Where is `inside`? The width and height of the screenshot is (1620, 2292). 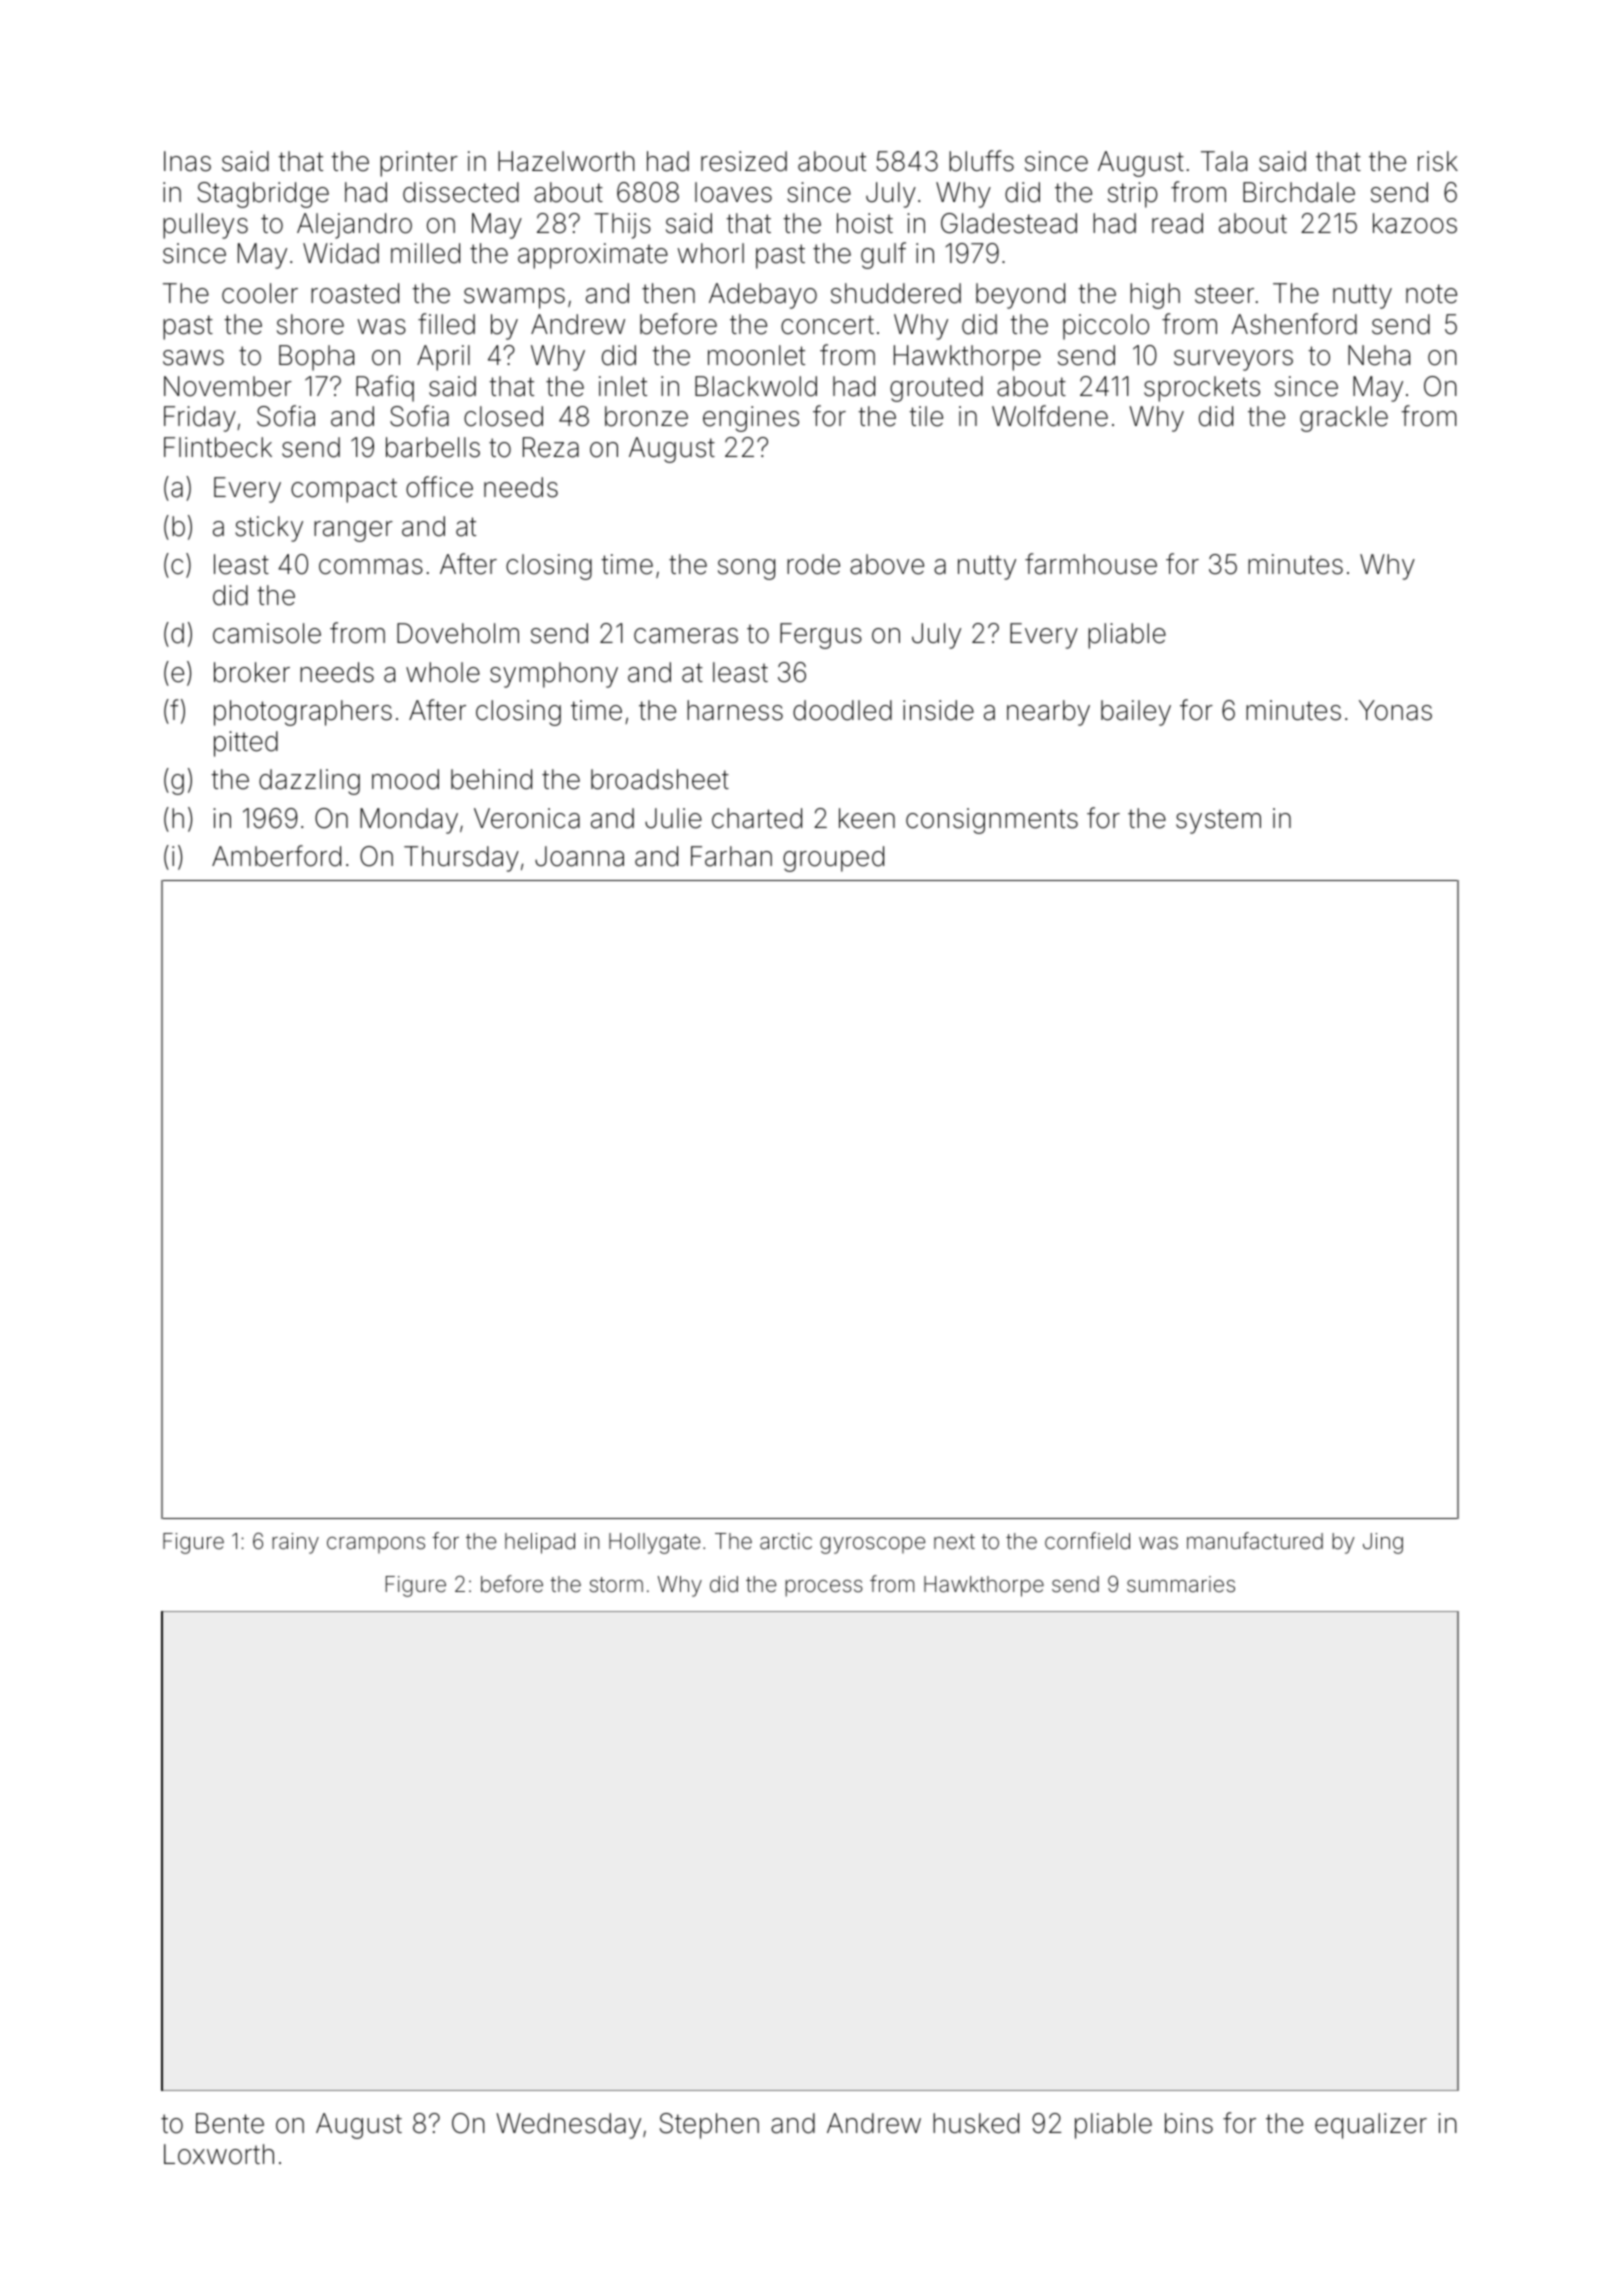
inside is located at coordinates (938, 710).
